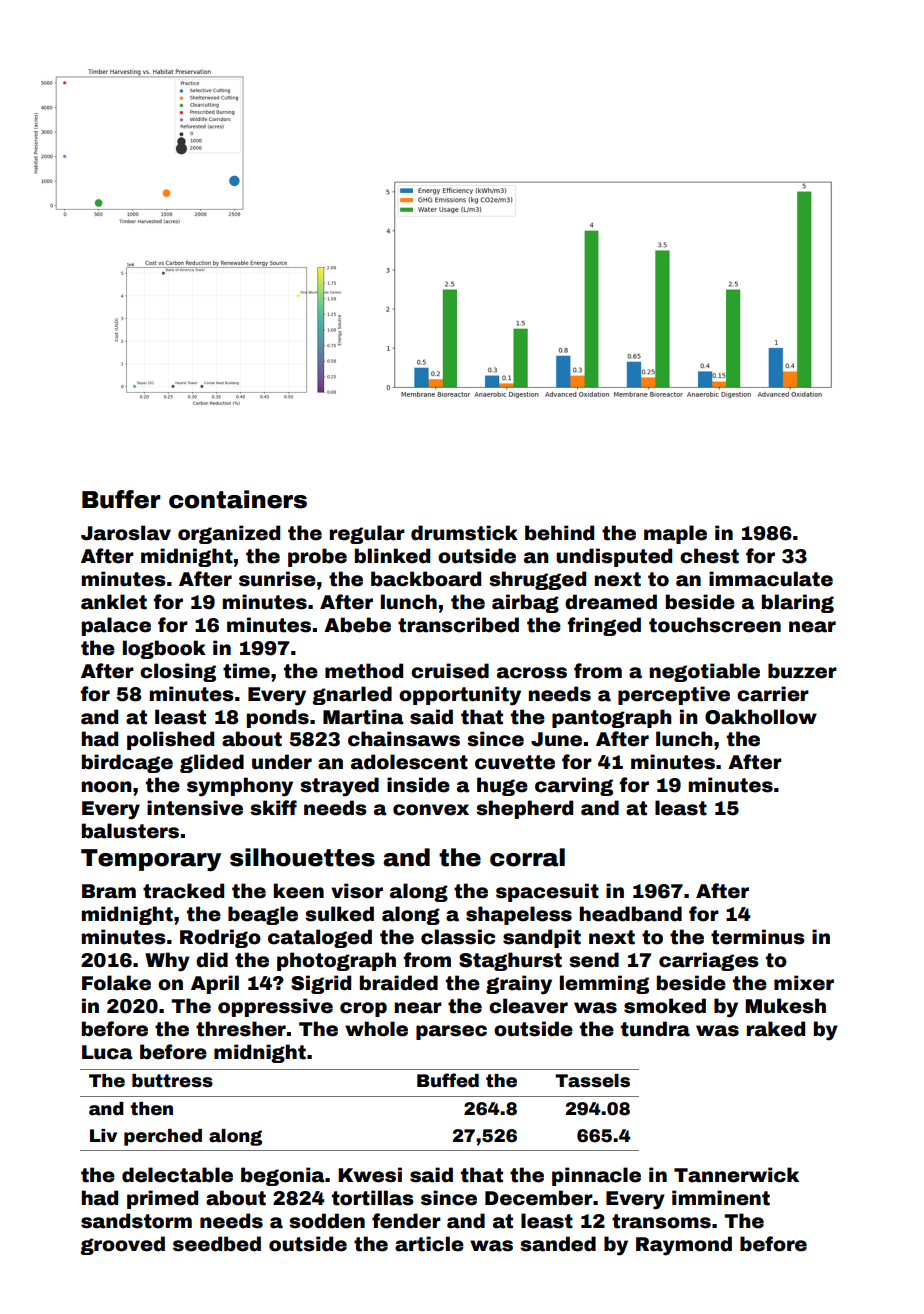 This page has height=1314, width=924. I want to click on Bram, so click(109, 891).
